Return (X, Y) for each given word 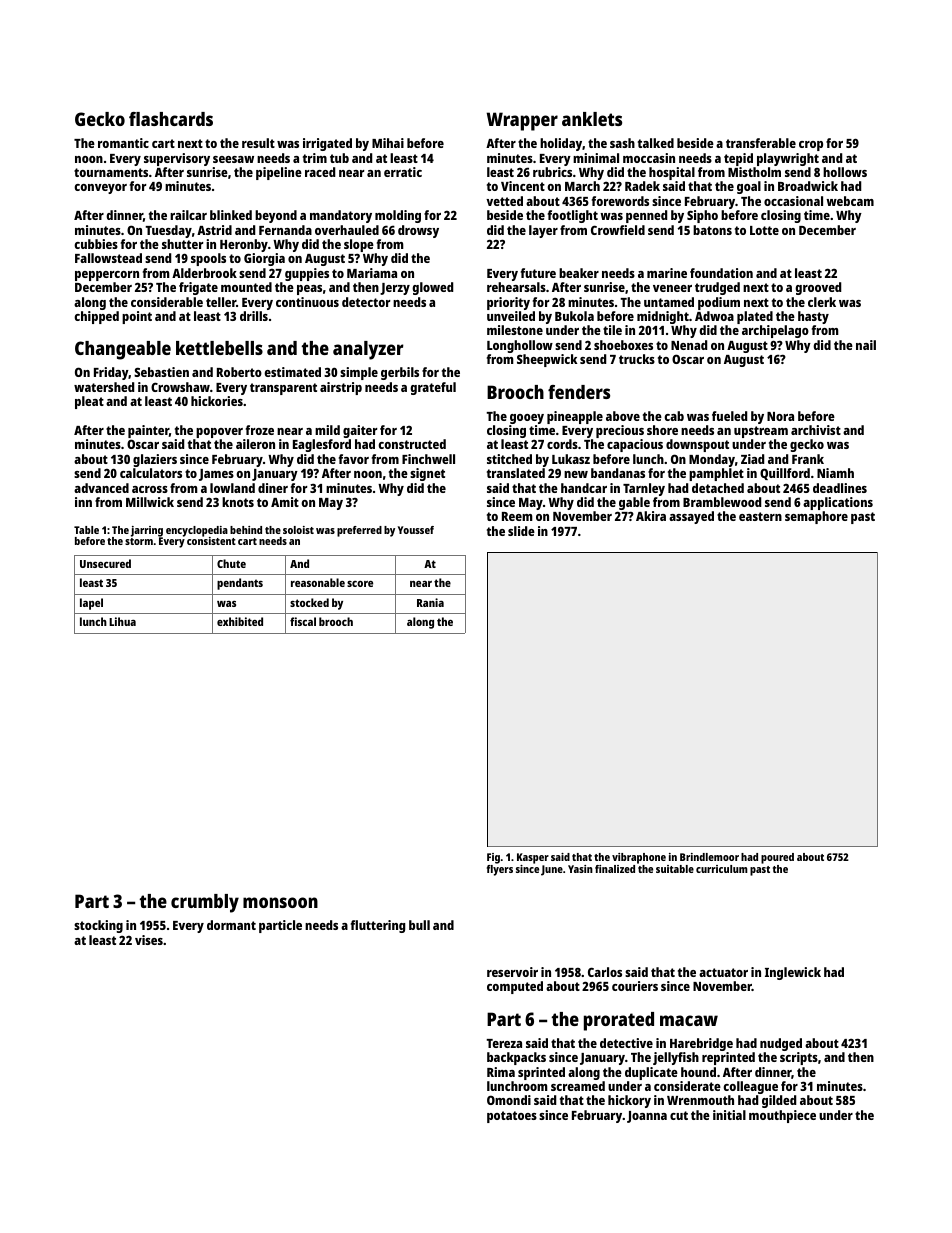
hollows (845, 172)
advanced (101, 488)
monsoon (280, 902)
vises (149, 940)
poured (777, 858)
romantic (123, 143)
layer (543, 231)
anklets (592, 119)
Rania (430, 602)
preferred (359, 531)
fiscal (303, 621)
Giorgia (264, 259)
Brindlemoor (709, 857)
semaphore (816, 517)
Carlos (605, 972)
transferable (761, 143)
